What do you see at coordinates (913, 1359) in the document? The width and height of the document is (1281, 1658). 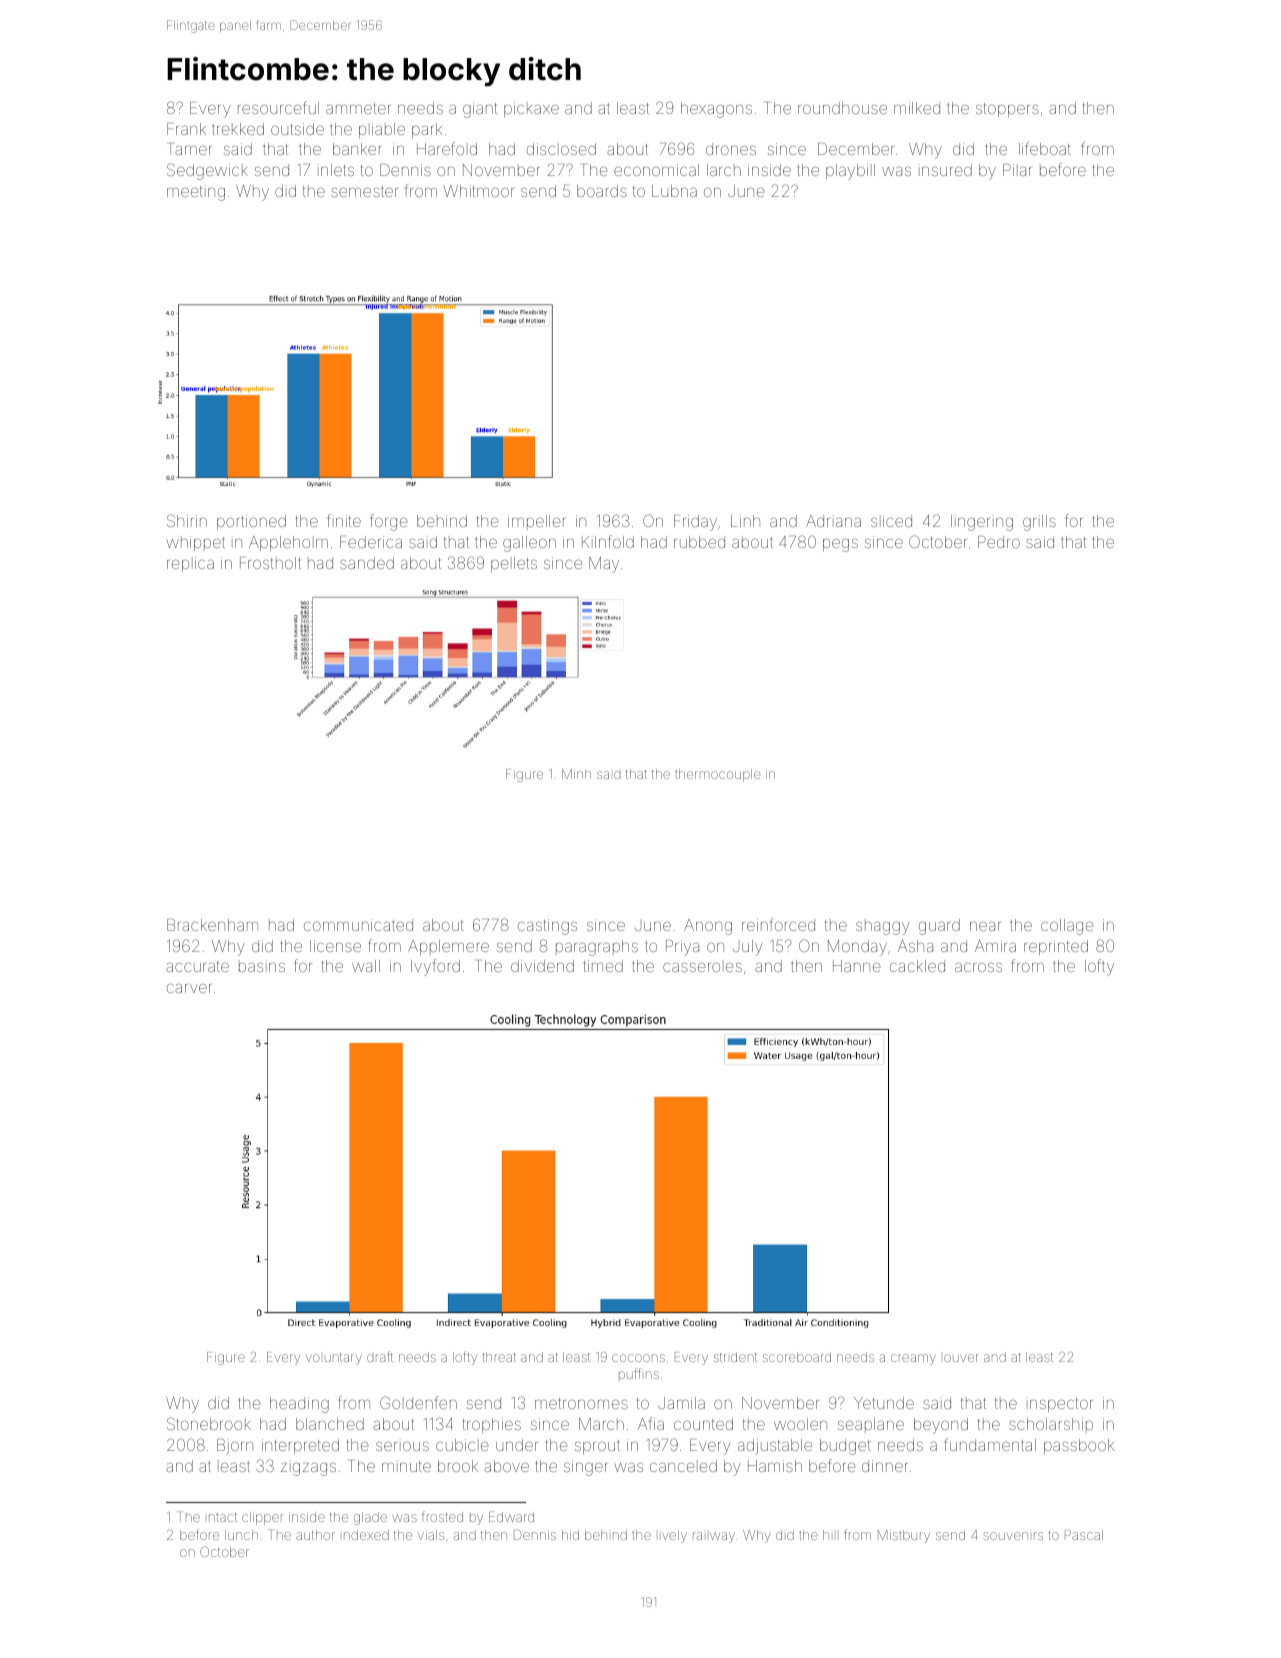 I see `creamy` at bounding box center [913, 1359].
